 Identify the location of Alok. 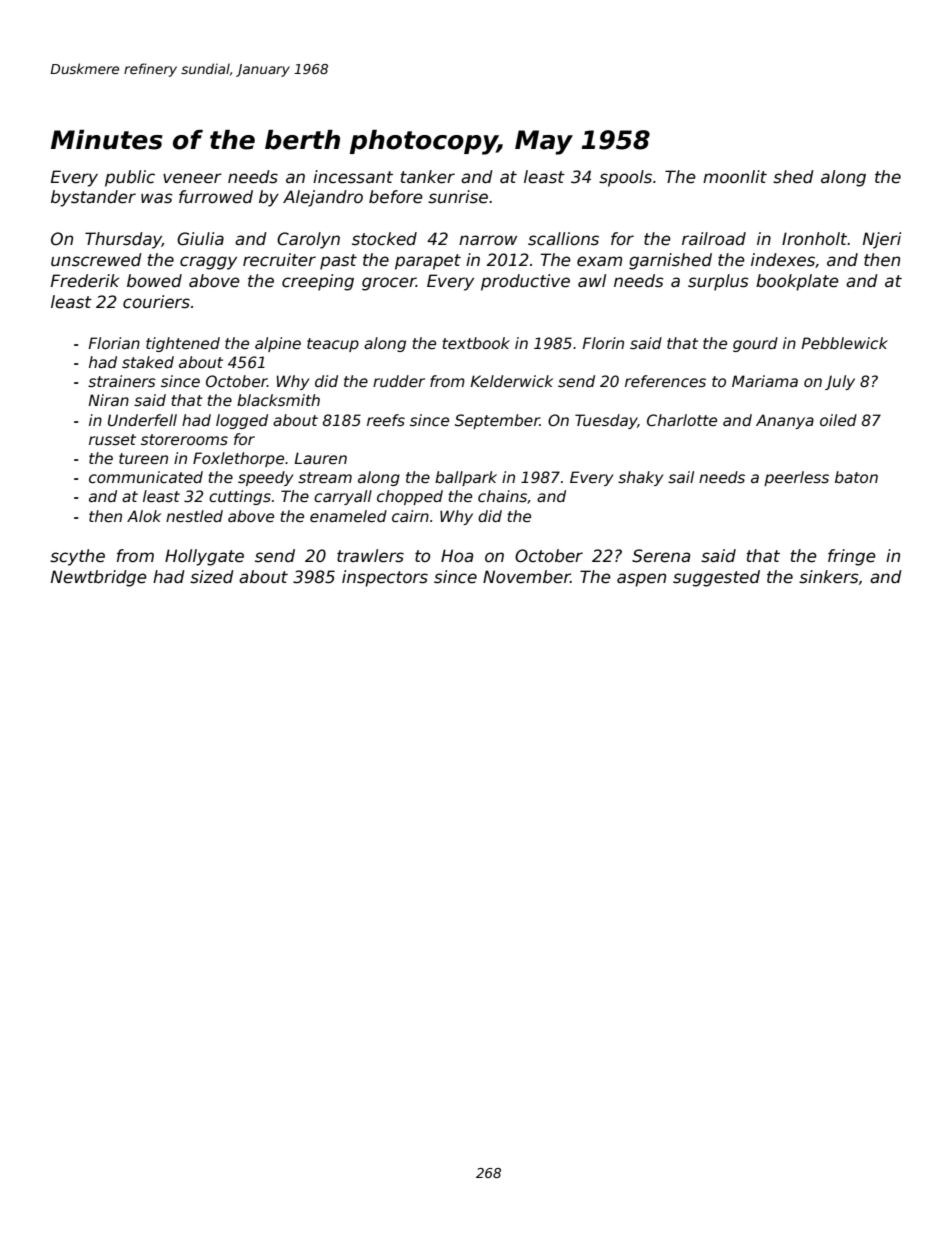
(144, 516).
